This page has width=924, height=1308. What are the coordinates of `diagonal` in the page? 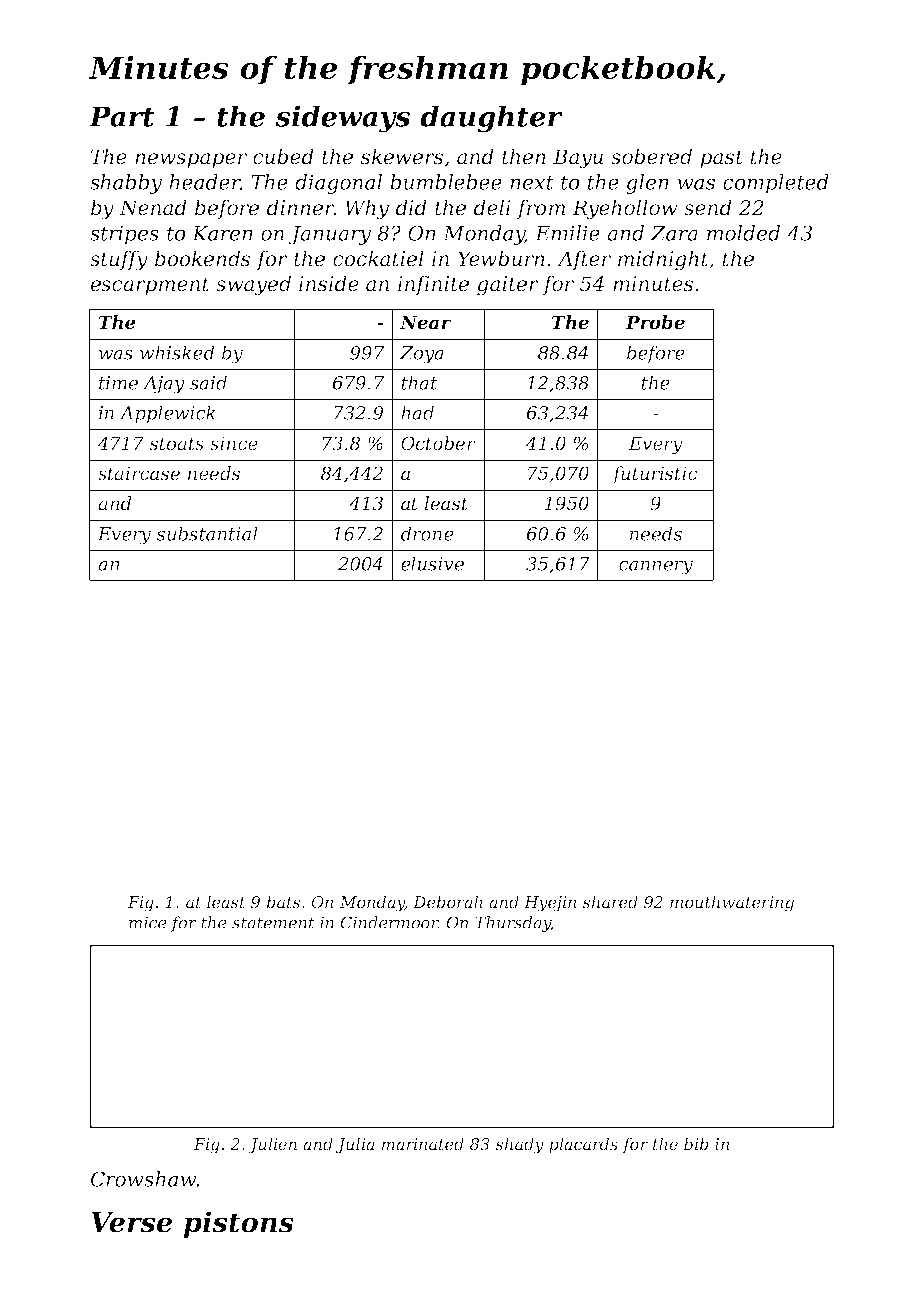 It's located at (338, 184).
